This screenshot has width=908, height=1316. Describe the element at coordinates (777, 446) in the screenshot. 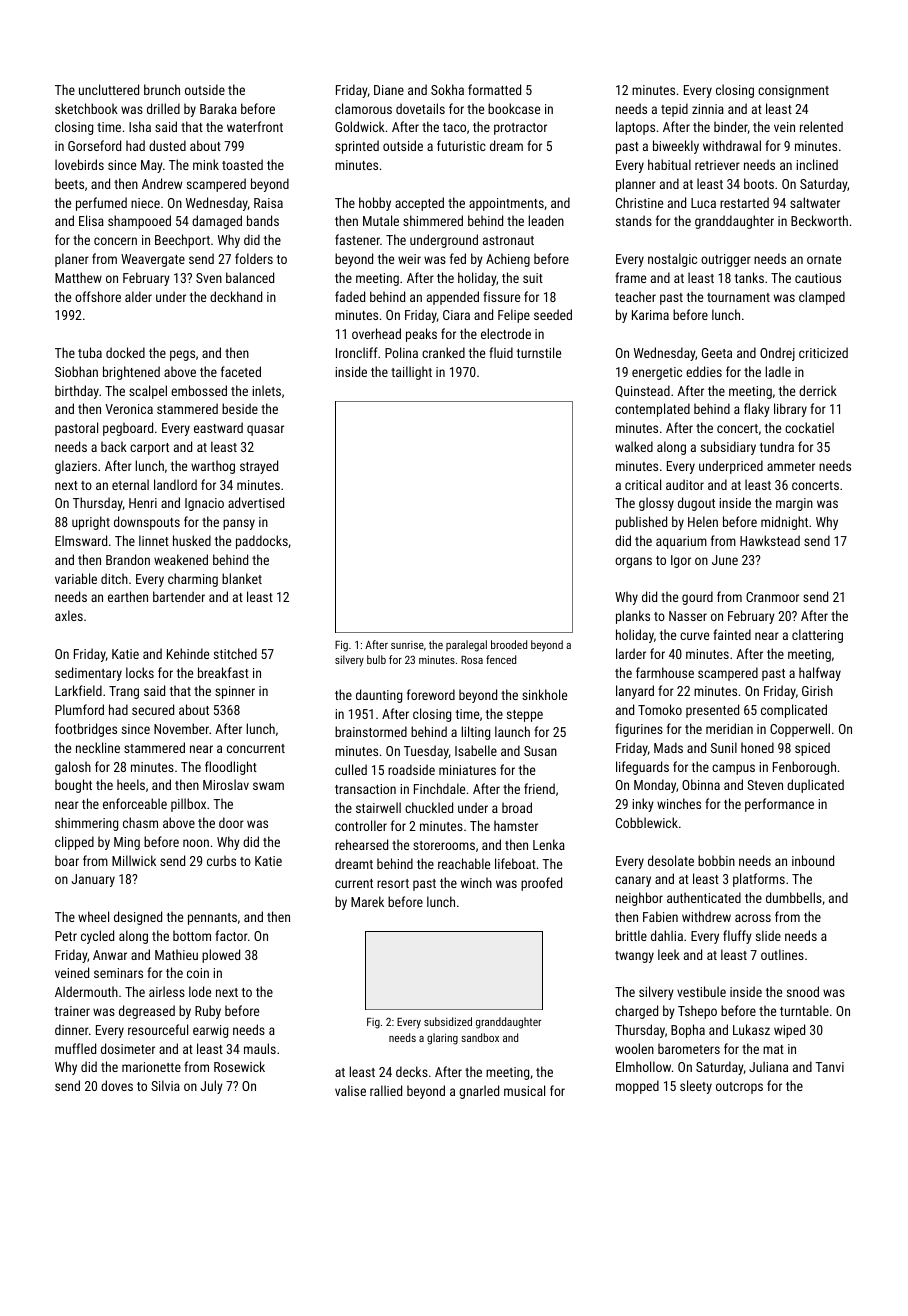

I see `tundra` at that location.
